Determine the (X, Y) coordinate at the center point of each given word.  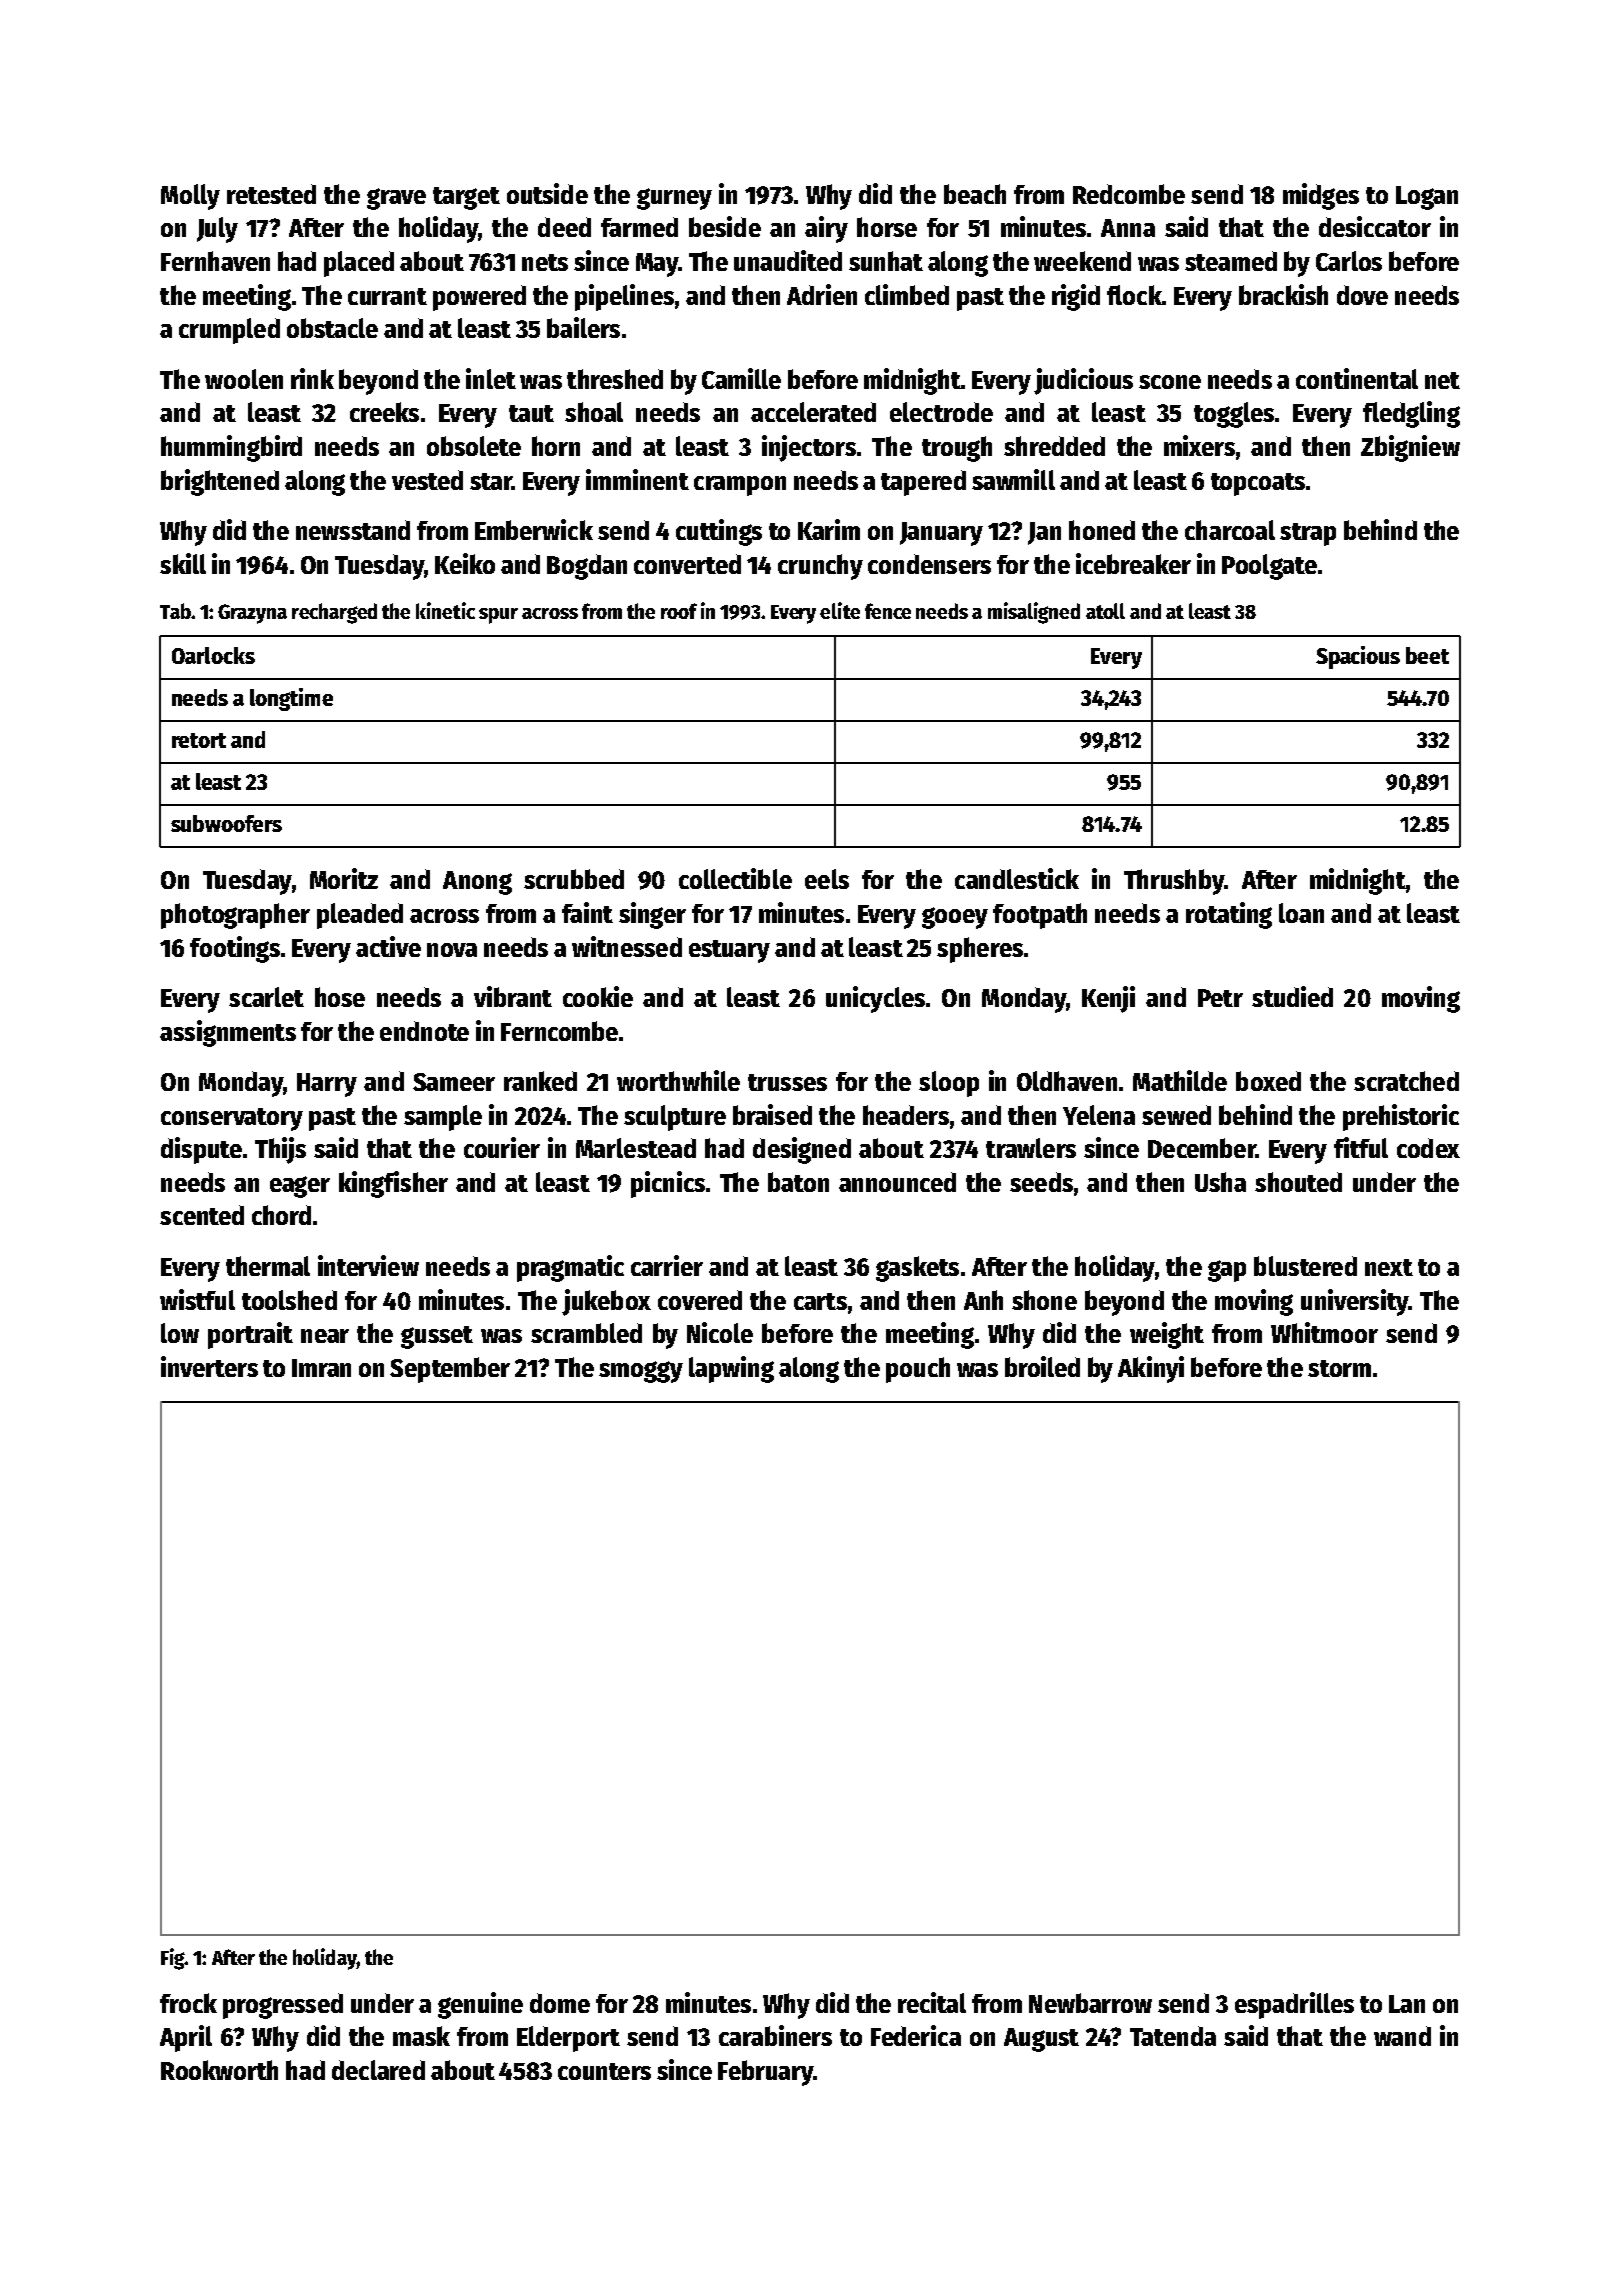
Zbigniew (1410, 448)
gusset (437, 1337)
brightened (220, 482)
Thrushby (1174, 882)
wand (1402, 2036)
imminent (637, 479)
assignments (228, 1033)
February (765, 2073)
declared (378, 2070)
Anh (983, 1300)
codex (1428, 1148)
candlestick (1017, 878)
